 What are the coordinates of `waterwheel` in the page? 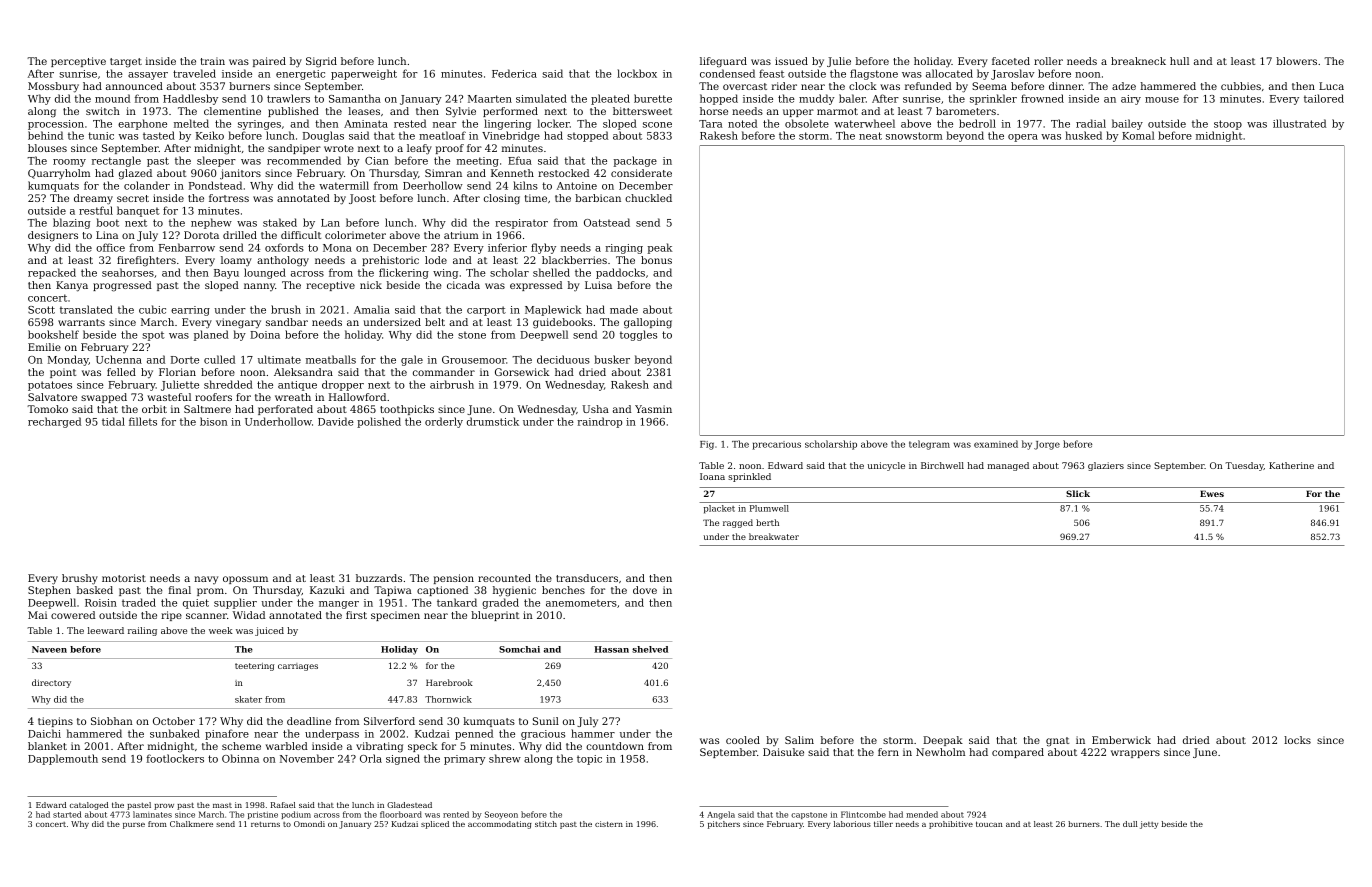 It's located at (864, 123).
